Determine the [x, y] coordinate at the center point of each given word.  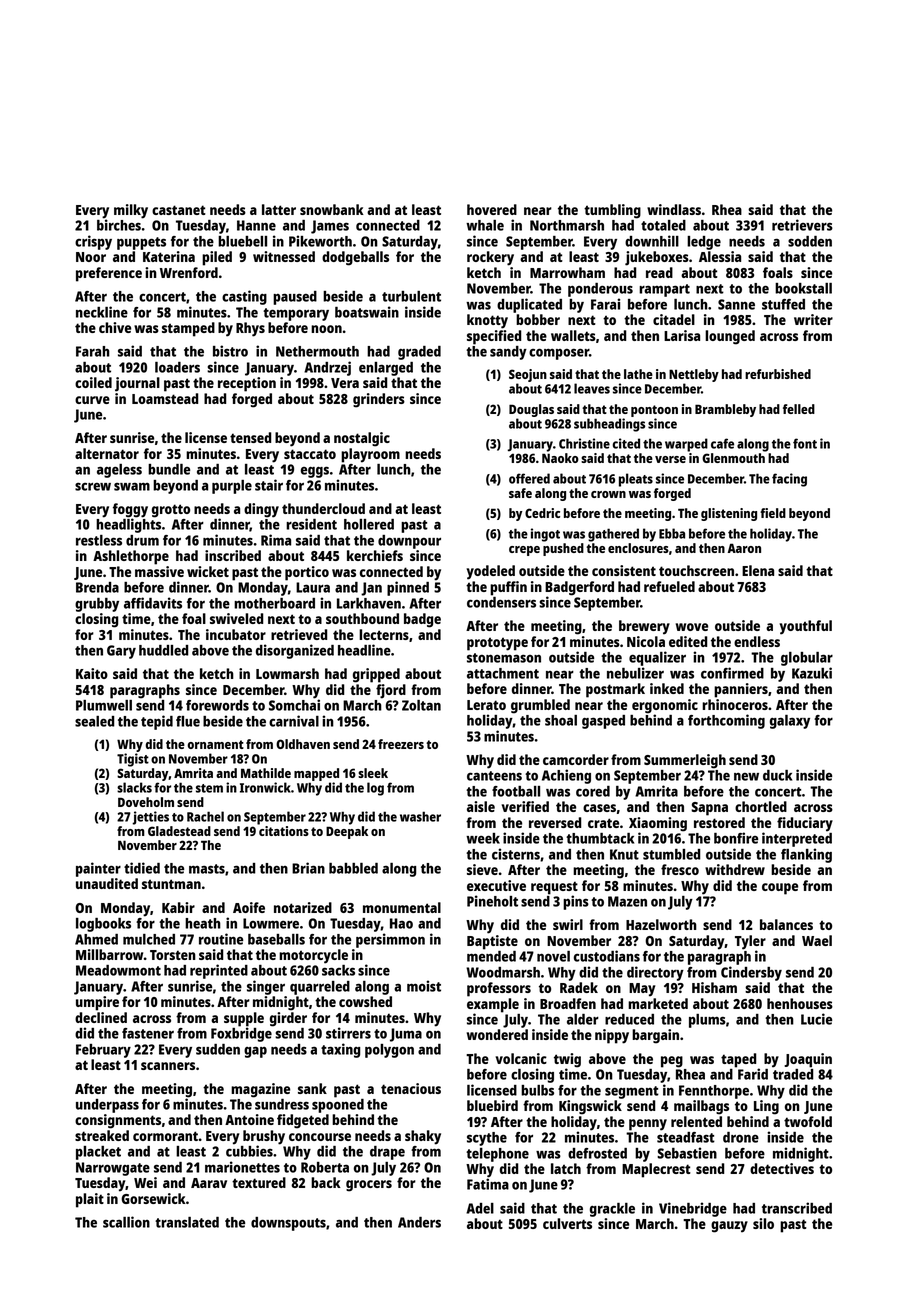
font [805, 443]
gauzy [729, 1227]
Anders [419, 1222]
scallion [126, 1222]
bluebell [242, 241]
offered [529, 478]
